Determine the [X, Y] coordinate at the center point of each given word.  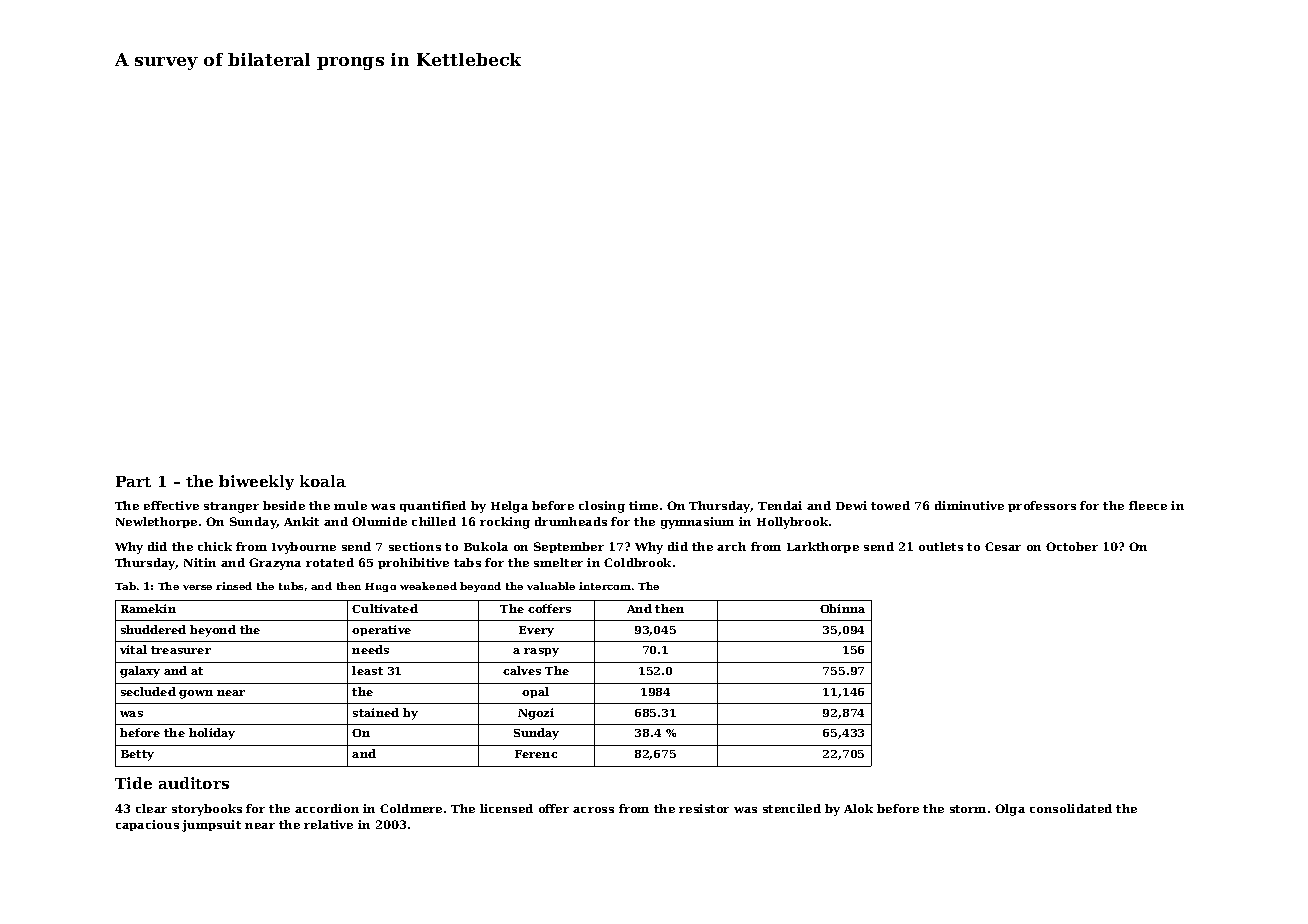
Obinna [842, 608]
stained [376, 712]
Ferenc [536, 754]
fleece [1148, 505]
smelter [558, 562]
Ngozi [536, 714]
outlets [941, 546]
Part [133, 481]
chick [215, 546]
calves [522, 670]
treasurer [181, 650]
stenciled [792, 808]
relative [328, 824]
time [643, 505]
